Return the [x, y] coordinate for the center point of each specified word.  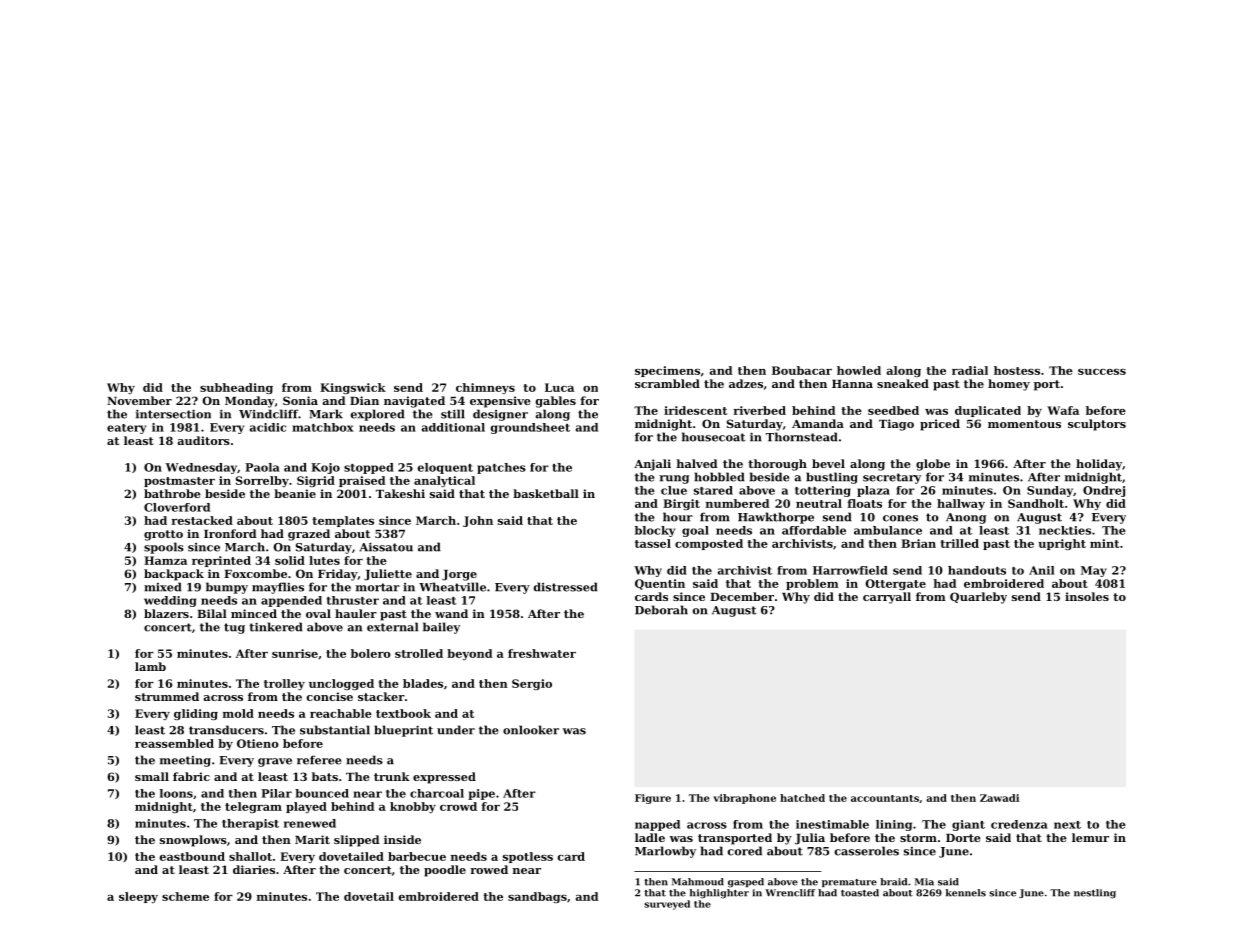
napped [657, 825]
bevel [828, 463]
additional [453, 427]
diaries [254, 869]
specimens [667, 371]
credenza [1019, 824]
